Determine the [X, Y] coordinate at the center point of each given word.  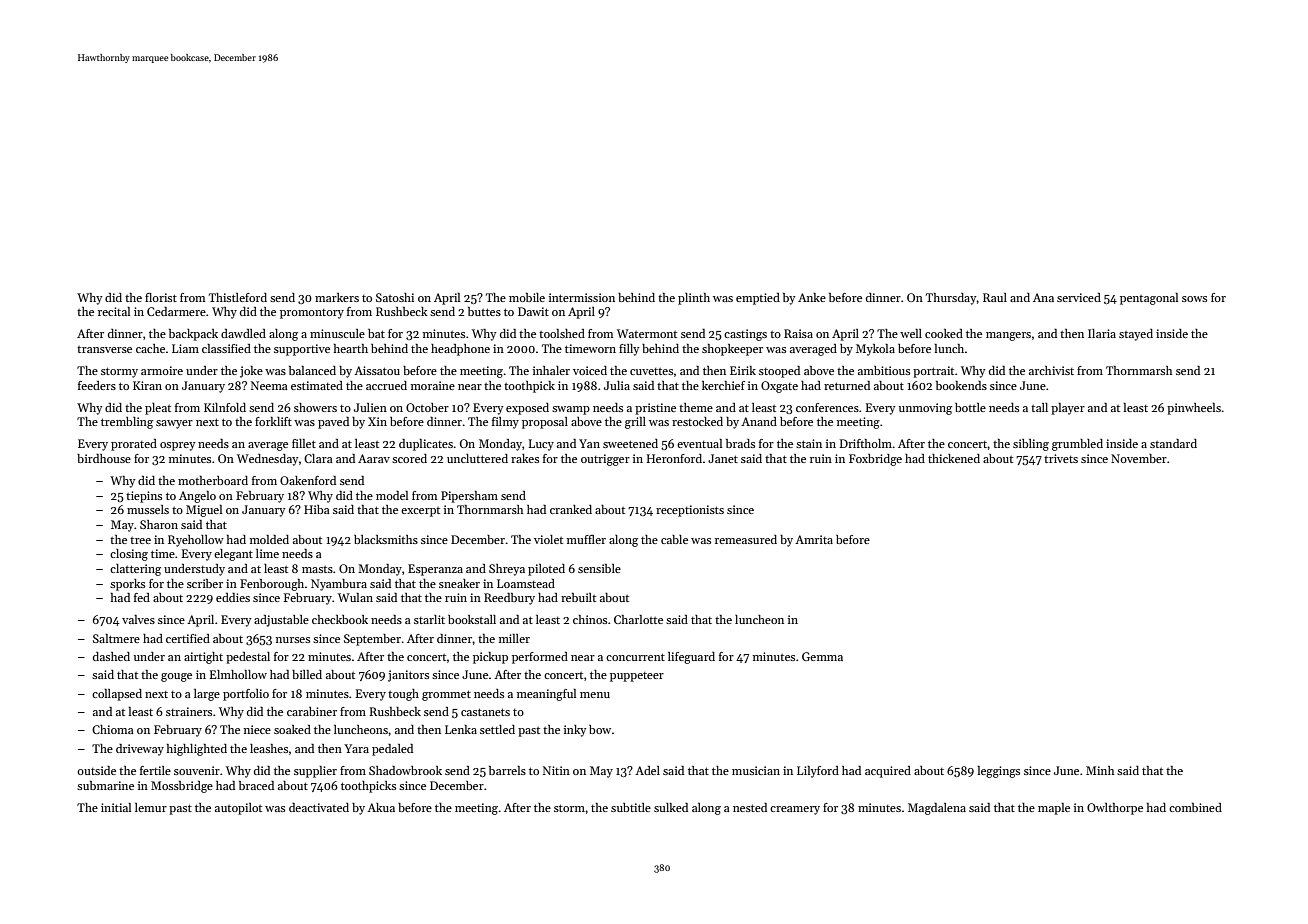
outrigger [605, 460]
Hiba [317, 509]
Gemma [822, 656]
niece [257, 729]
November [1139, 458]
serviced [1079, 297]
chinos [590, 619]
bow [600, 729]
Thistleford [238, 297]
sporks [127, 585]
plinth [694, 299]
